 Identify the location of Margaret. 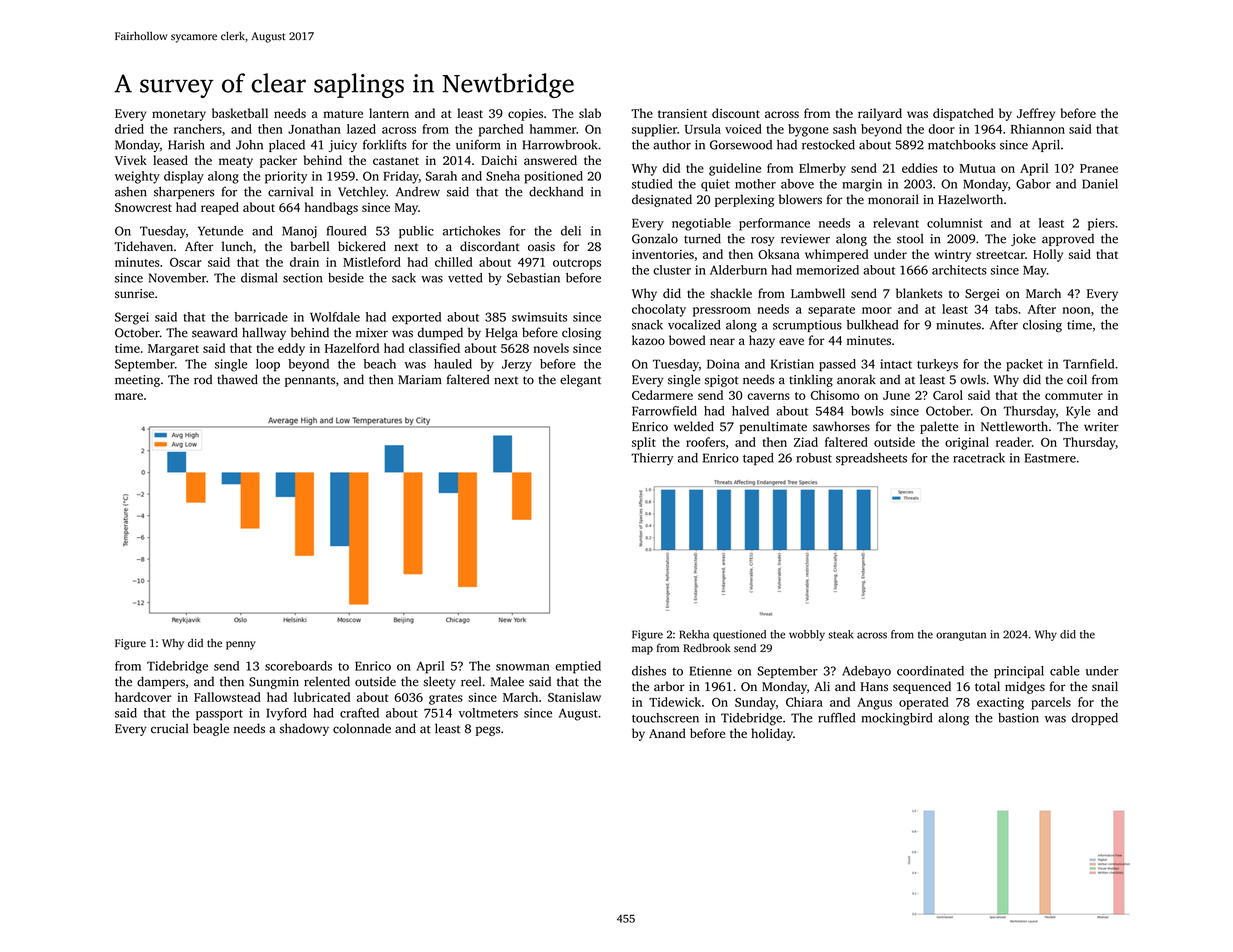
(173, 350).
